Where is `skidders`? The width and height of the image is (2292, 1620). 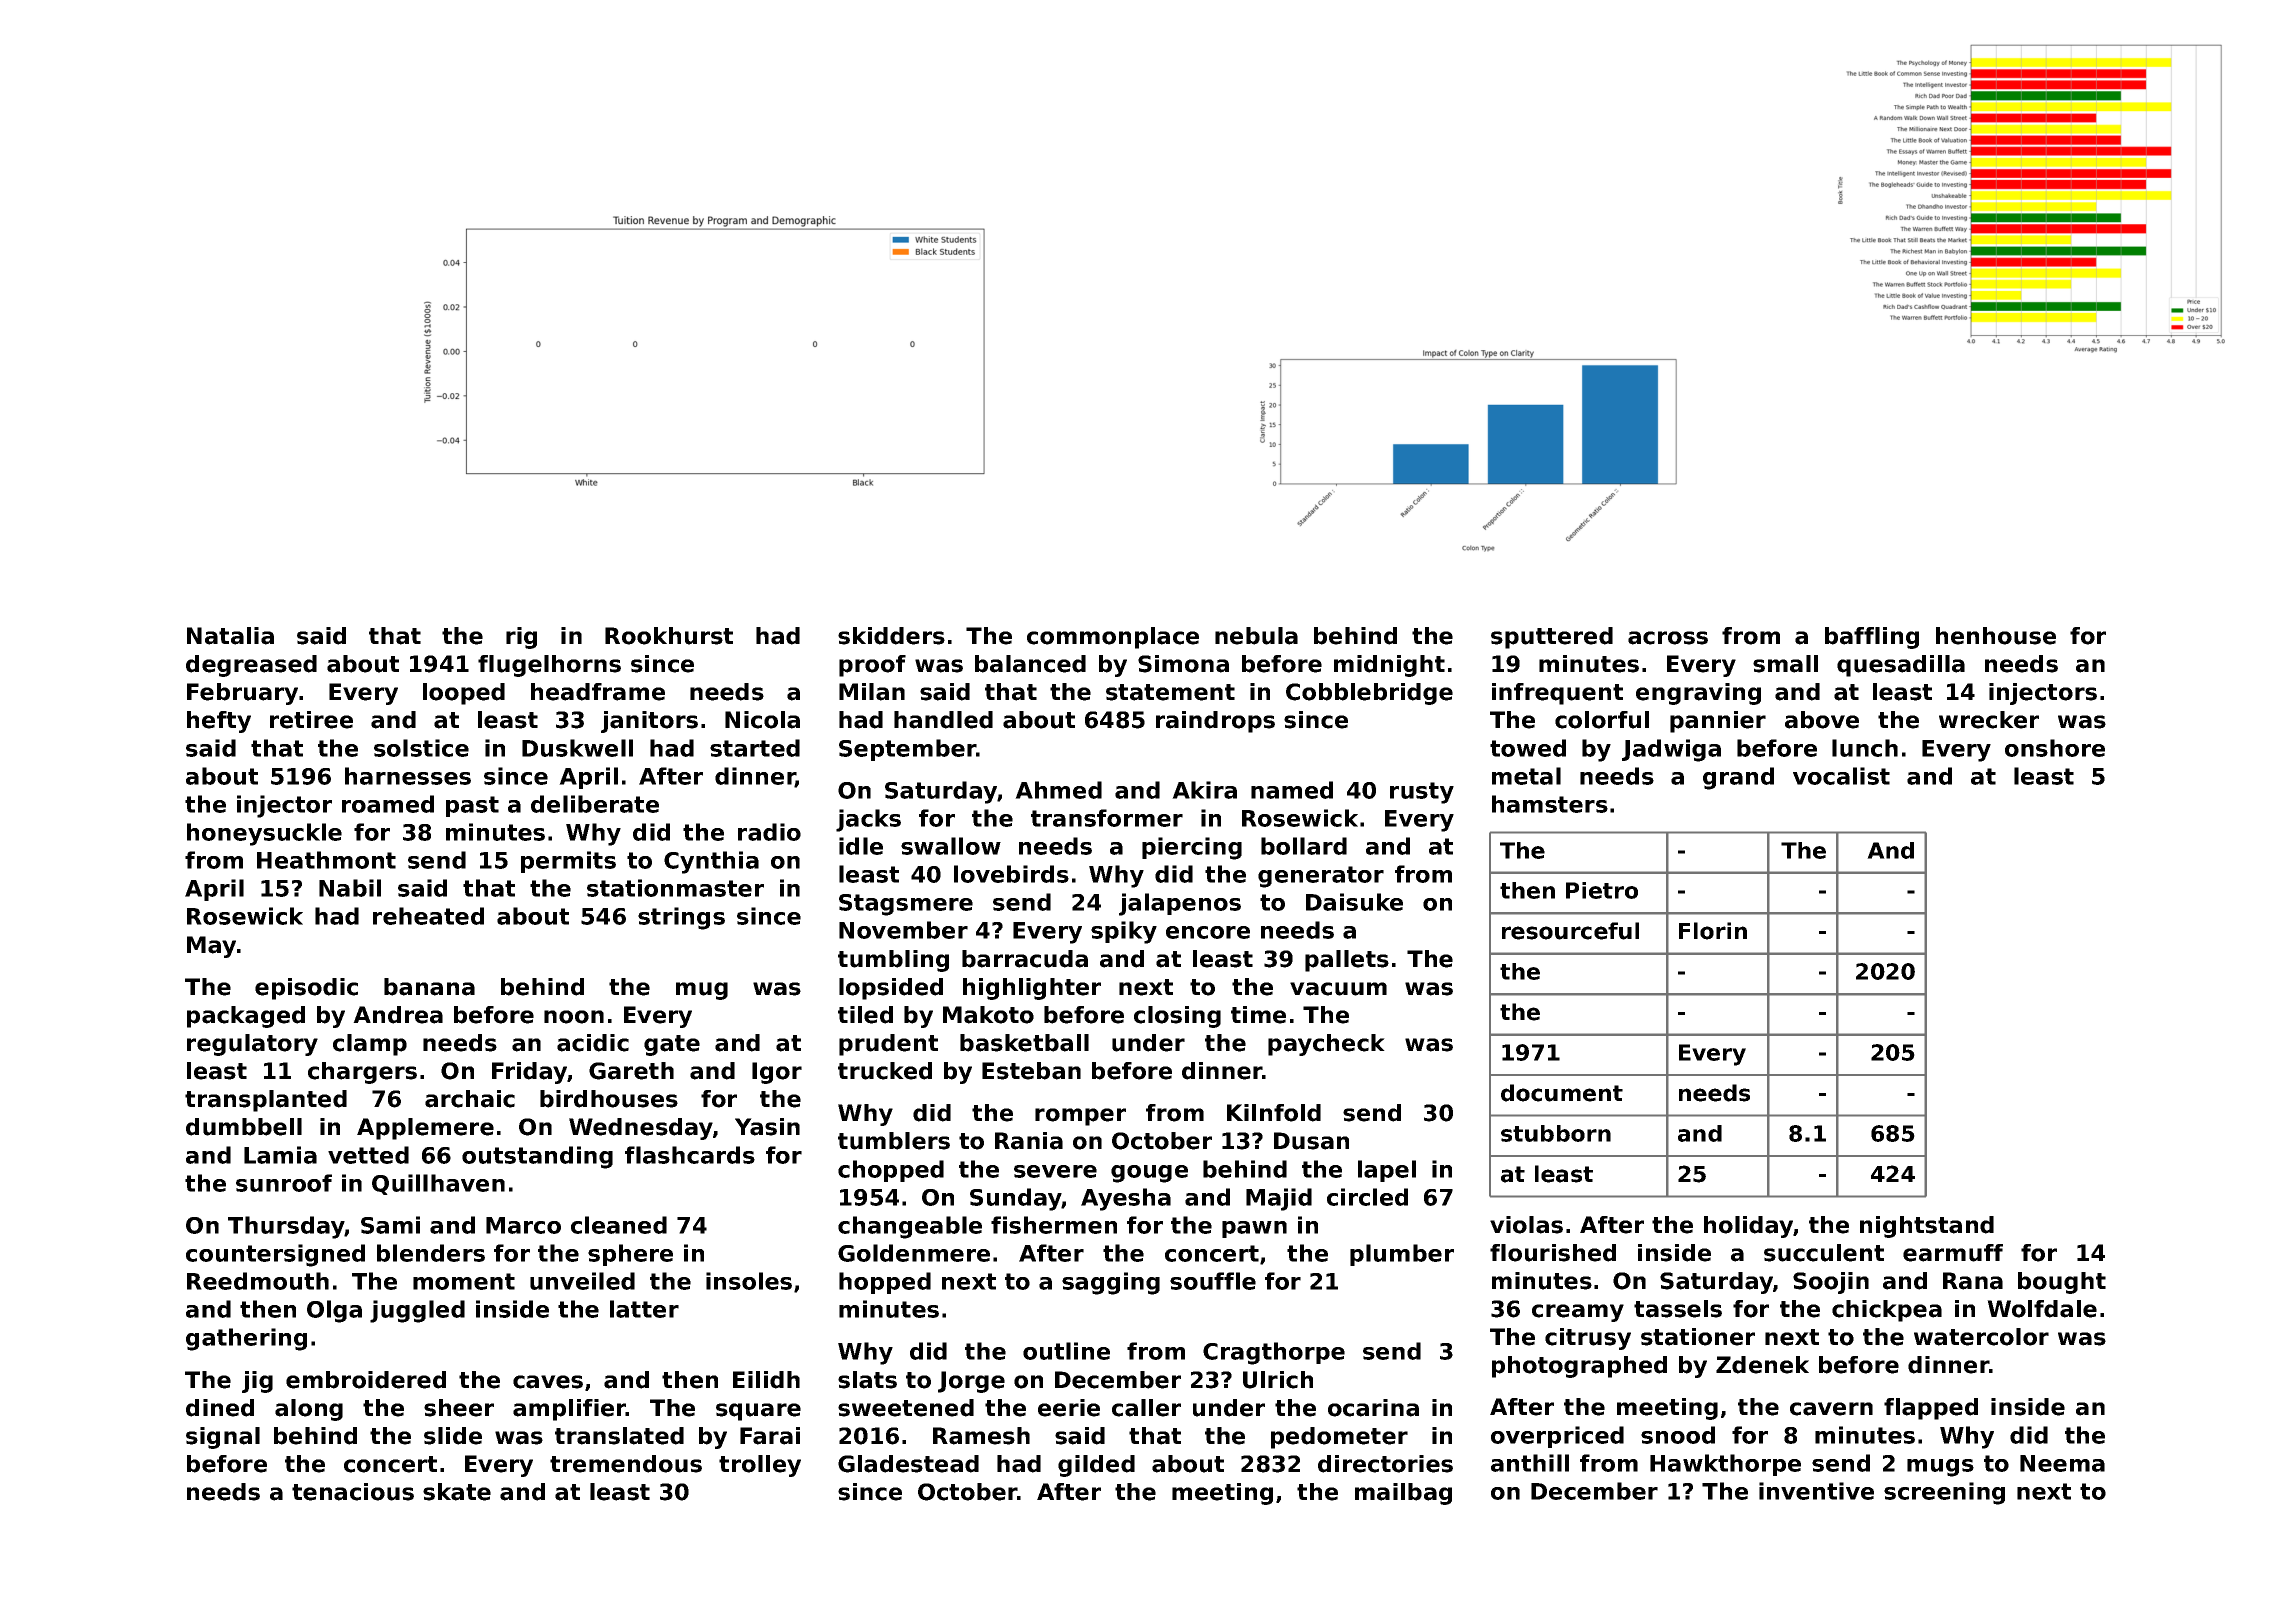 skidders is located at coordinates (891, 636).
